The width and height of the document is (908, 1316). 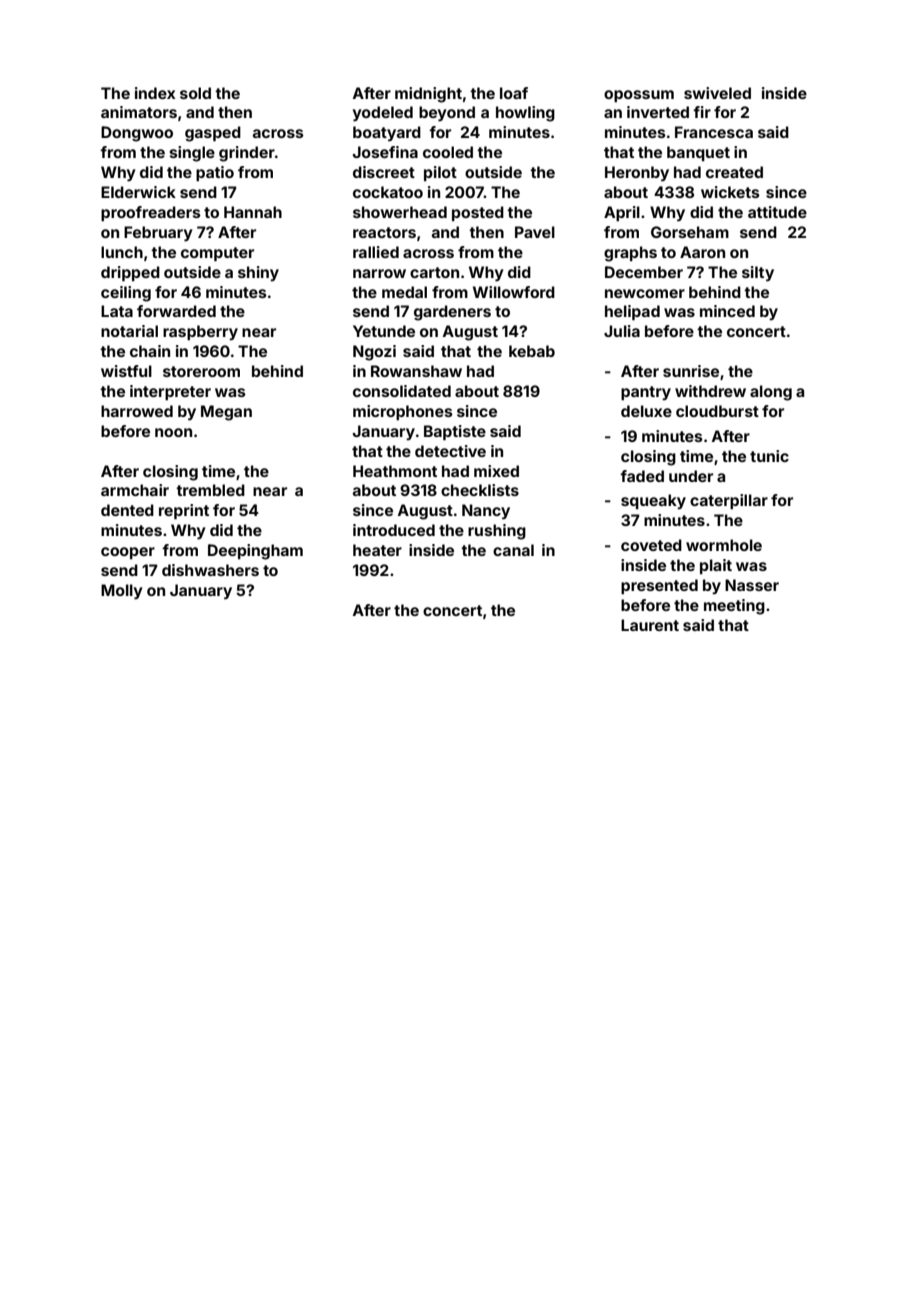 What do you see at coordinates (210, 570) in the document?
I see `dishwashers` at bounding box center [210, 570].
